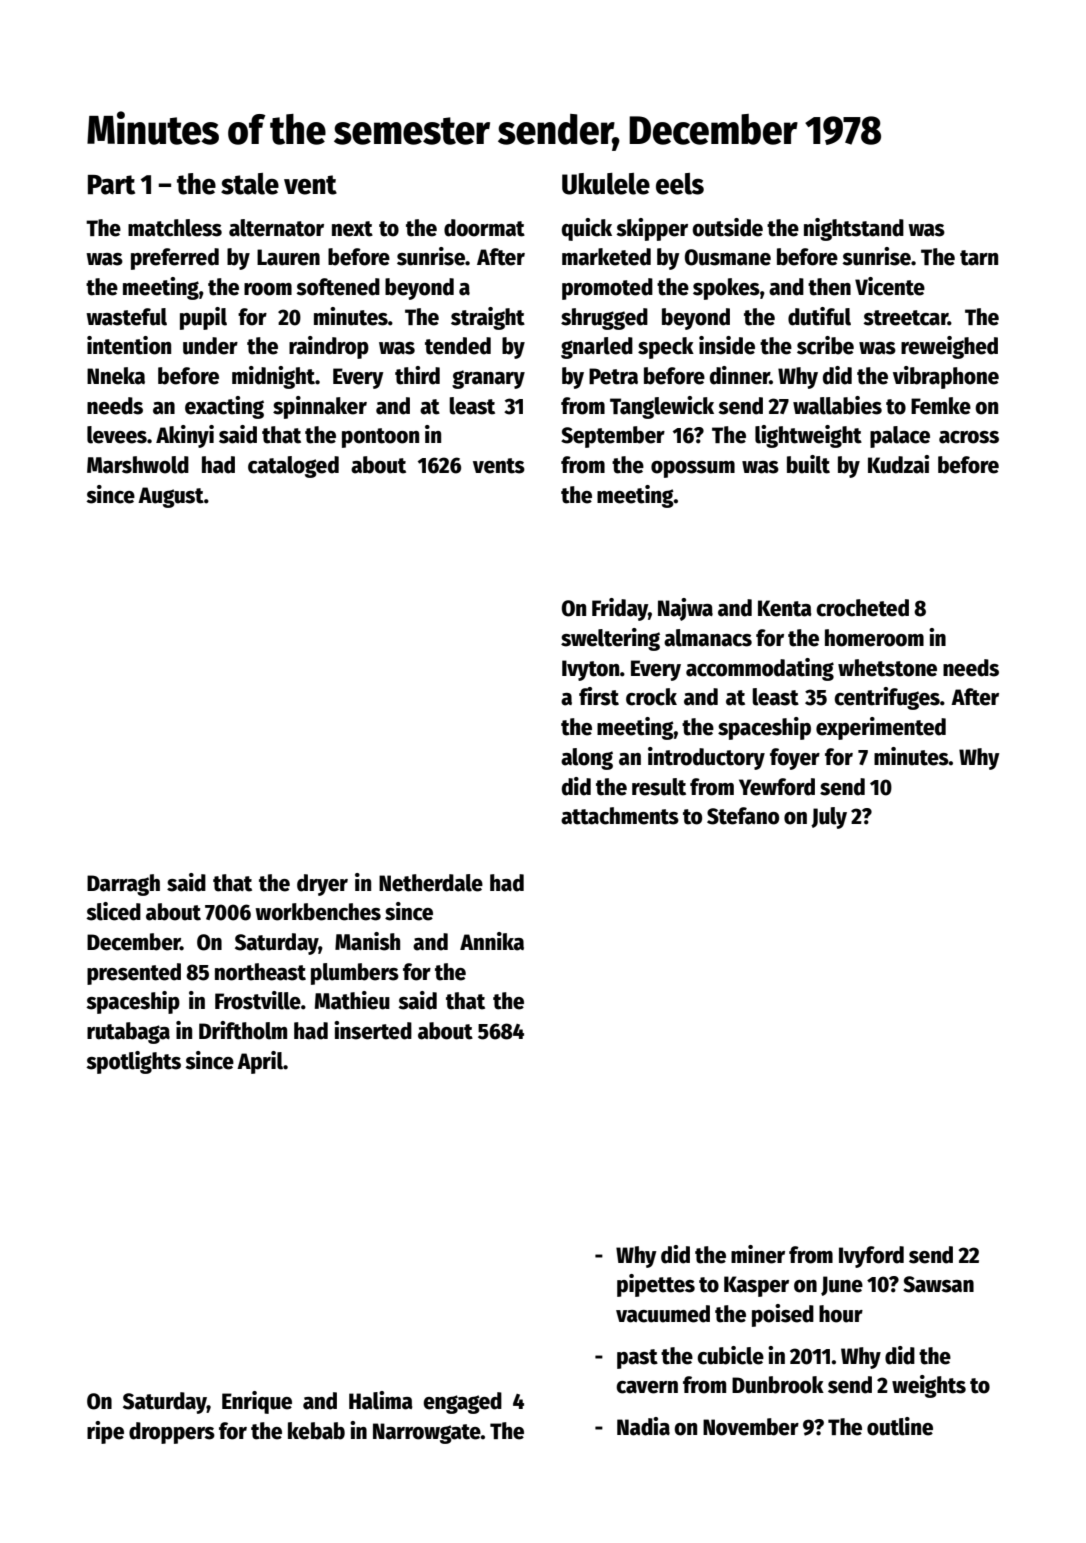  Describe the element at coordinates (825, 345) in the document. I see `scribe` at that location.
